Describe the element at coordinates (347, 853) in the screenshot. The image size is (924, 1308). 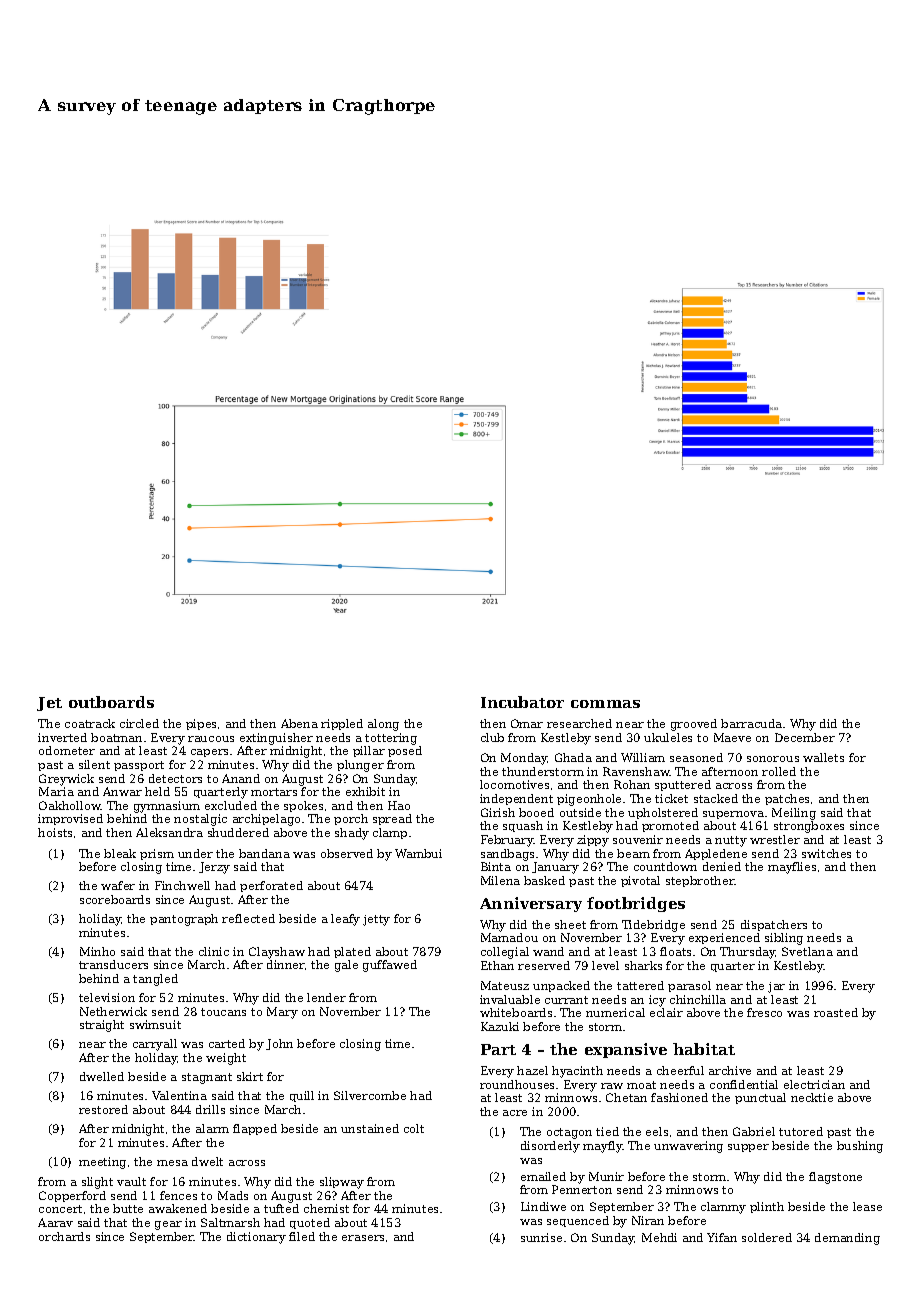
I see `observed` at that location.
